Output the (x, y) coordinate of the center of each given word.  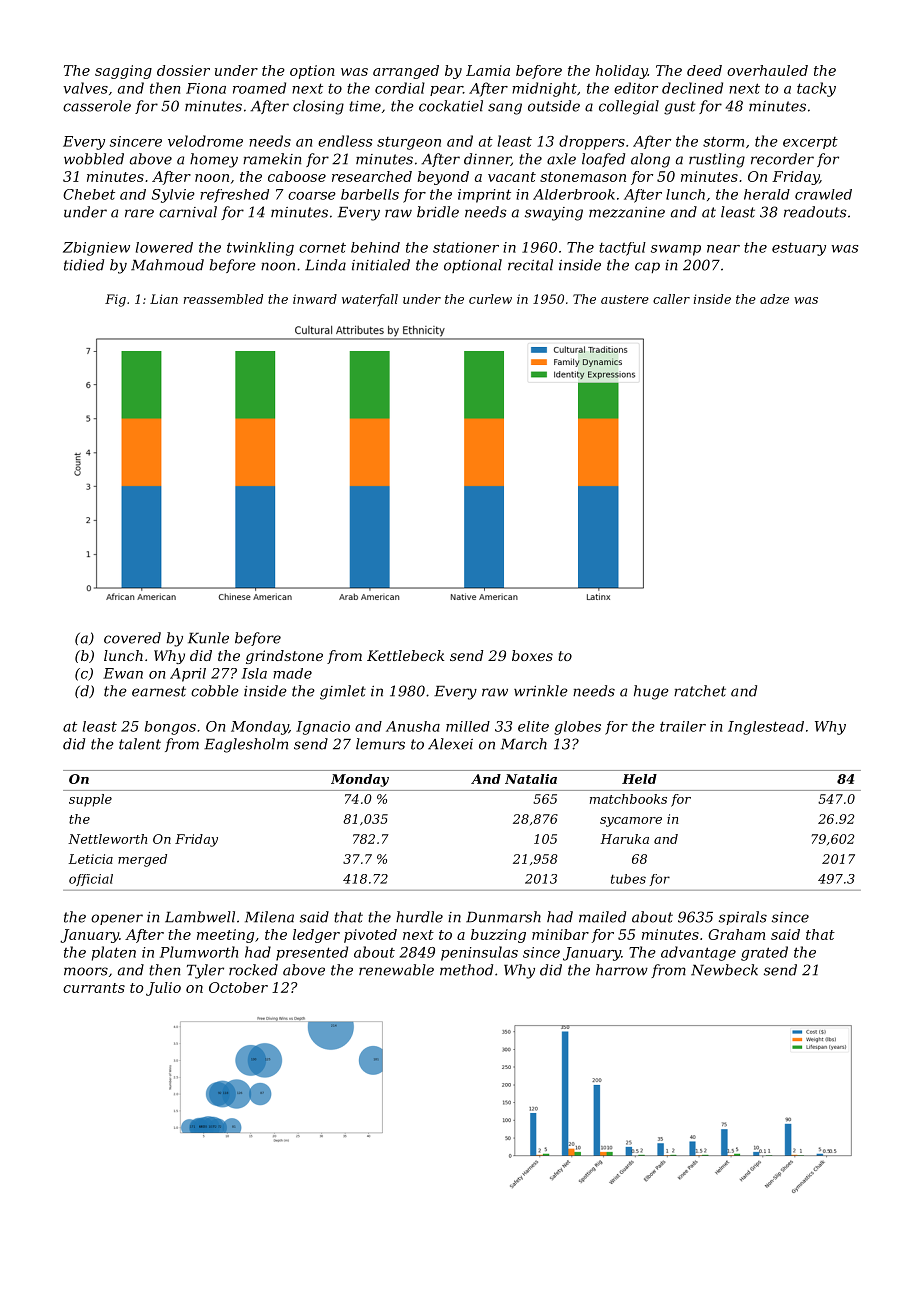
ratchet (700, 691)
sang (505, 109)
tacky (816, 89)
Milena (269, 917)
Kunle (208, 638)
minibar (560, 934)
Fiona (206, 88)
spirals (743, 918)
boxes (532, 655)
